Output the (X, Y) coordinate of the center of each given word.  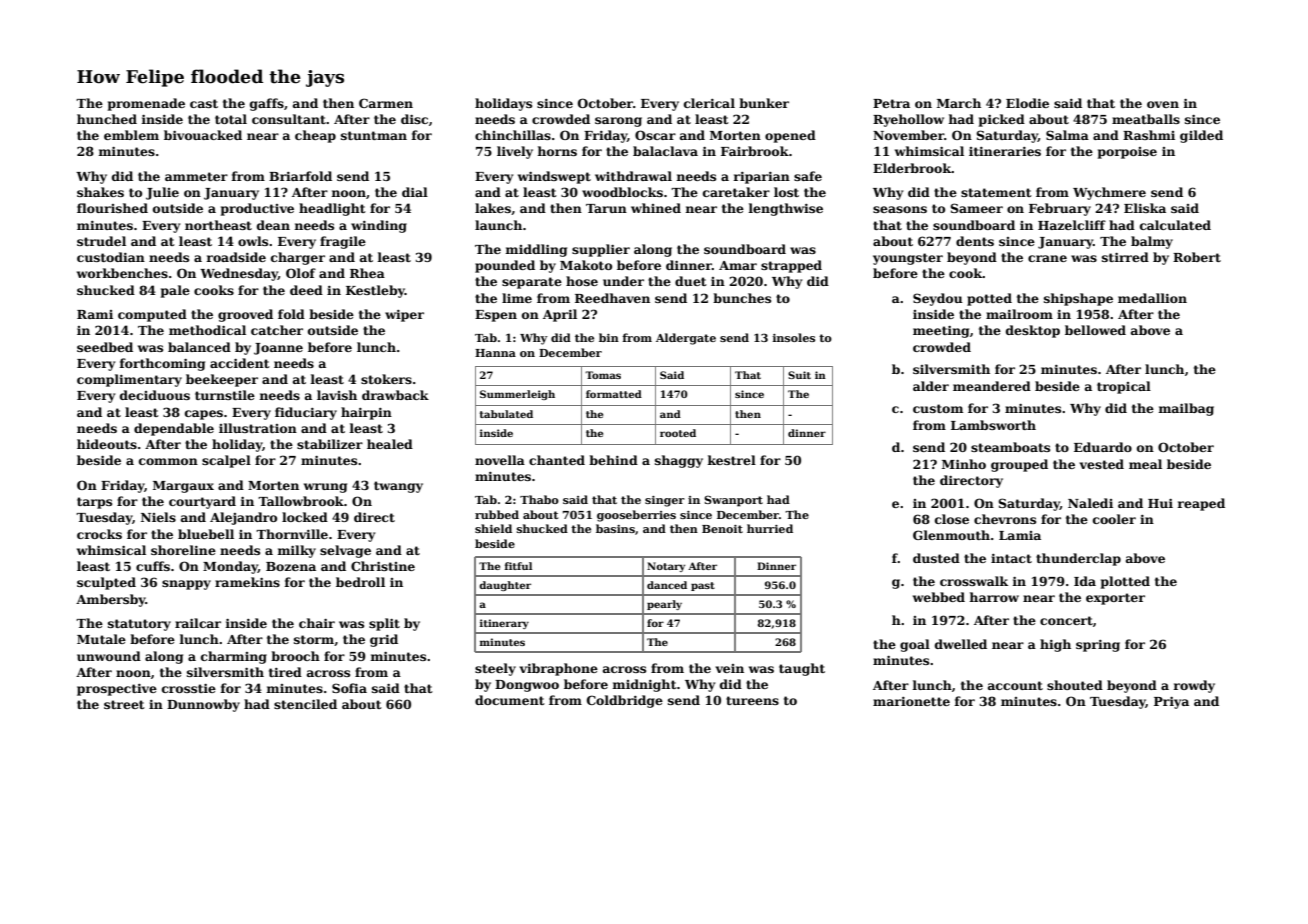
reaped (1201, 504)
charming (234, 657)
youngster (908, 259)
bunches (742, 298)
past (703, 586)
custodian (111, 257)
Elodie (1027, 103)
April (560, 315)
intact (1011, 558)
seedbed (105, 347)
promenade (146, 104)
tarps (94, 503)
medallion (1152, 298)
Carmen (386, 103)
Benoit (722, 529)
